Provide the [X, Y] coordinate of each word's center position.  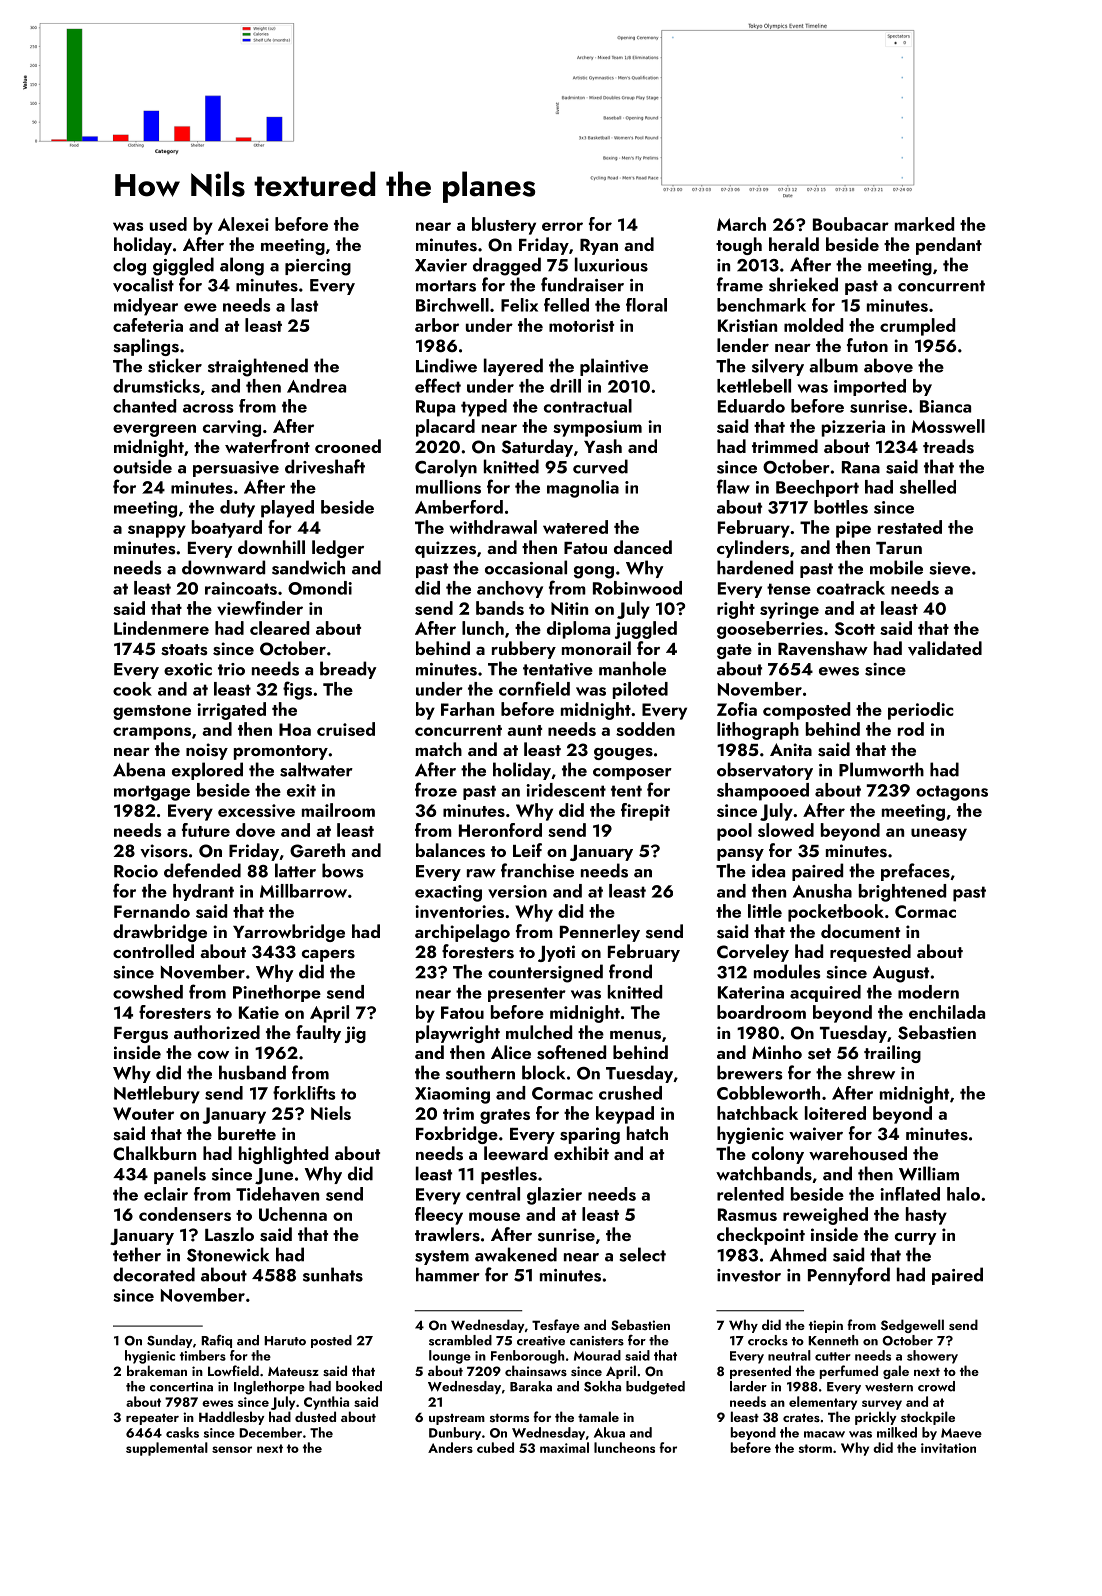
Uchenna [293, 1214]
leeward [516, 1153]
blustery [504, 226]
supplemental [167, 1449]
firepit [645, 812]
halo [963, 1194]
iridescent [566, 790]
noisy [207, 751]
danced [643, 547]
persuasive [236, 469]
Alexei [243, 224]
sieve [950, 568]
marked [924, 224]
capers [328, 955]
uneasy [939, 834]
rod [911, 729]
